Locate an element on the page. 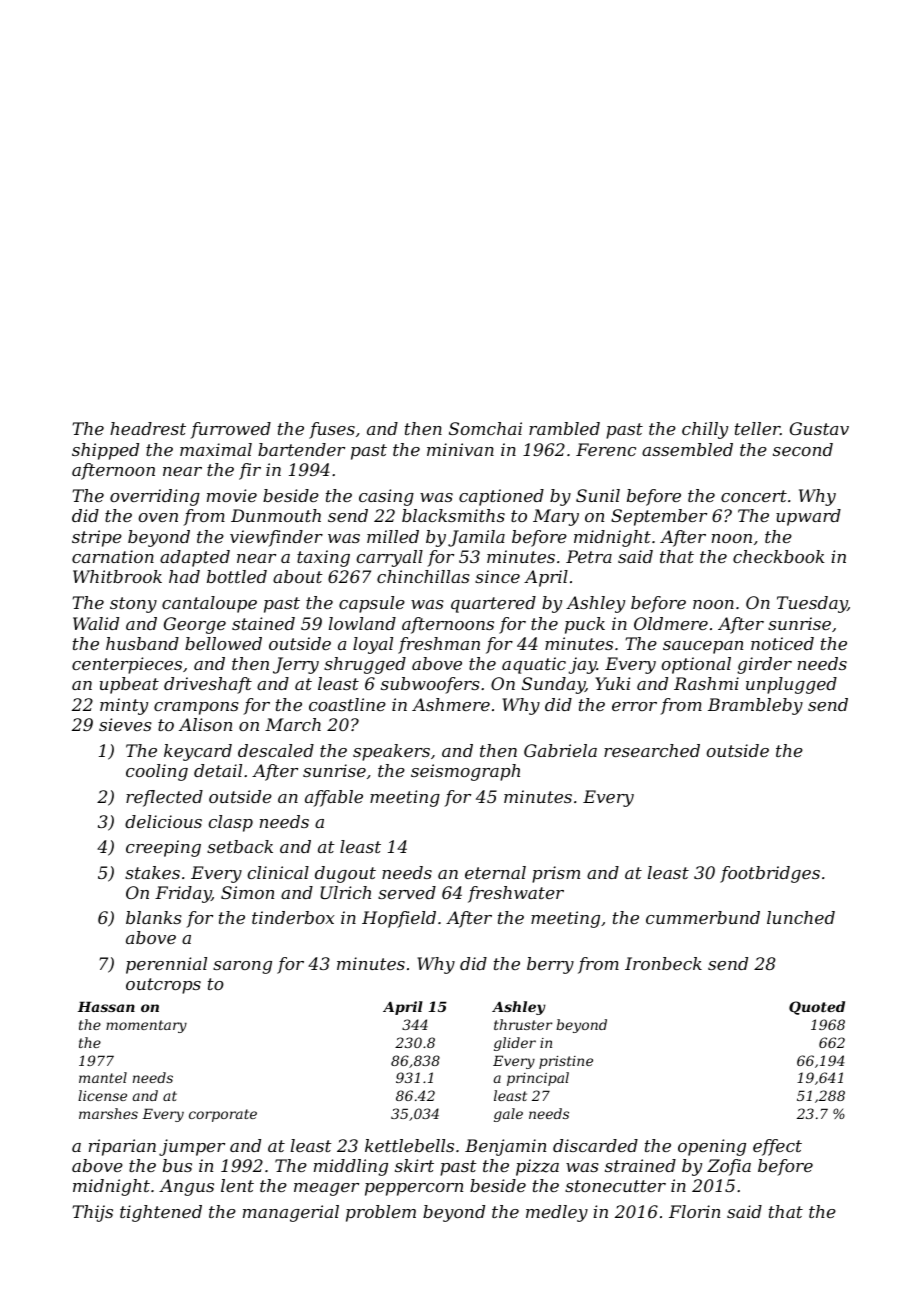  Ironbeck is located at coordinates (663, 963).
